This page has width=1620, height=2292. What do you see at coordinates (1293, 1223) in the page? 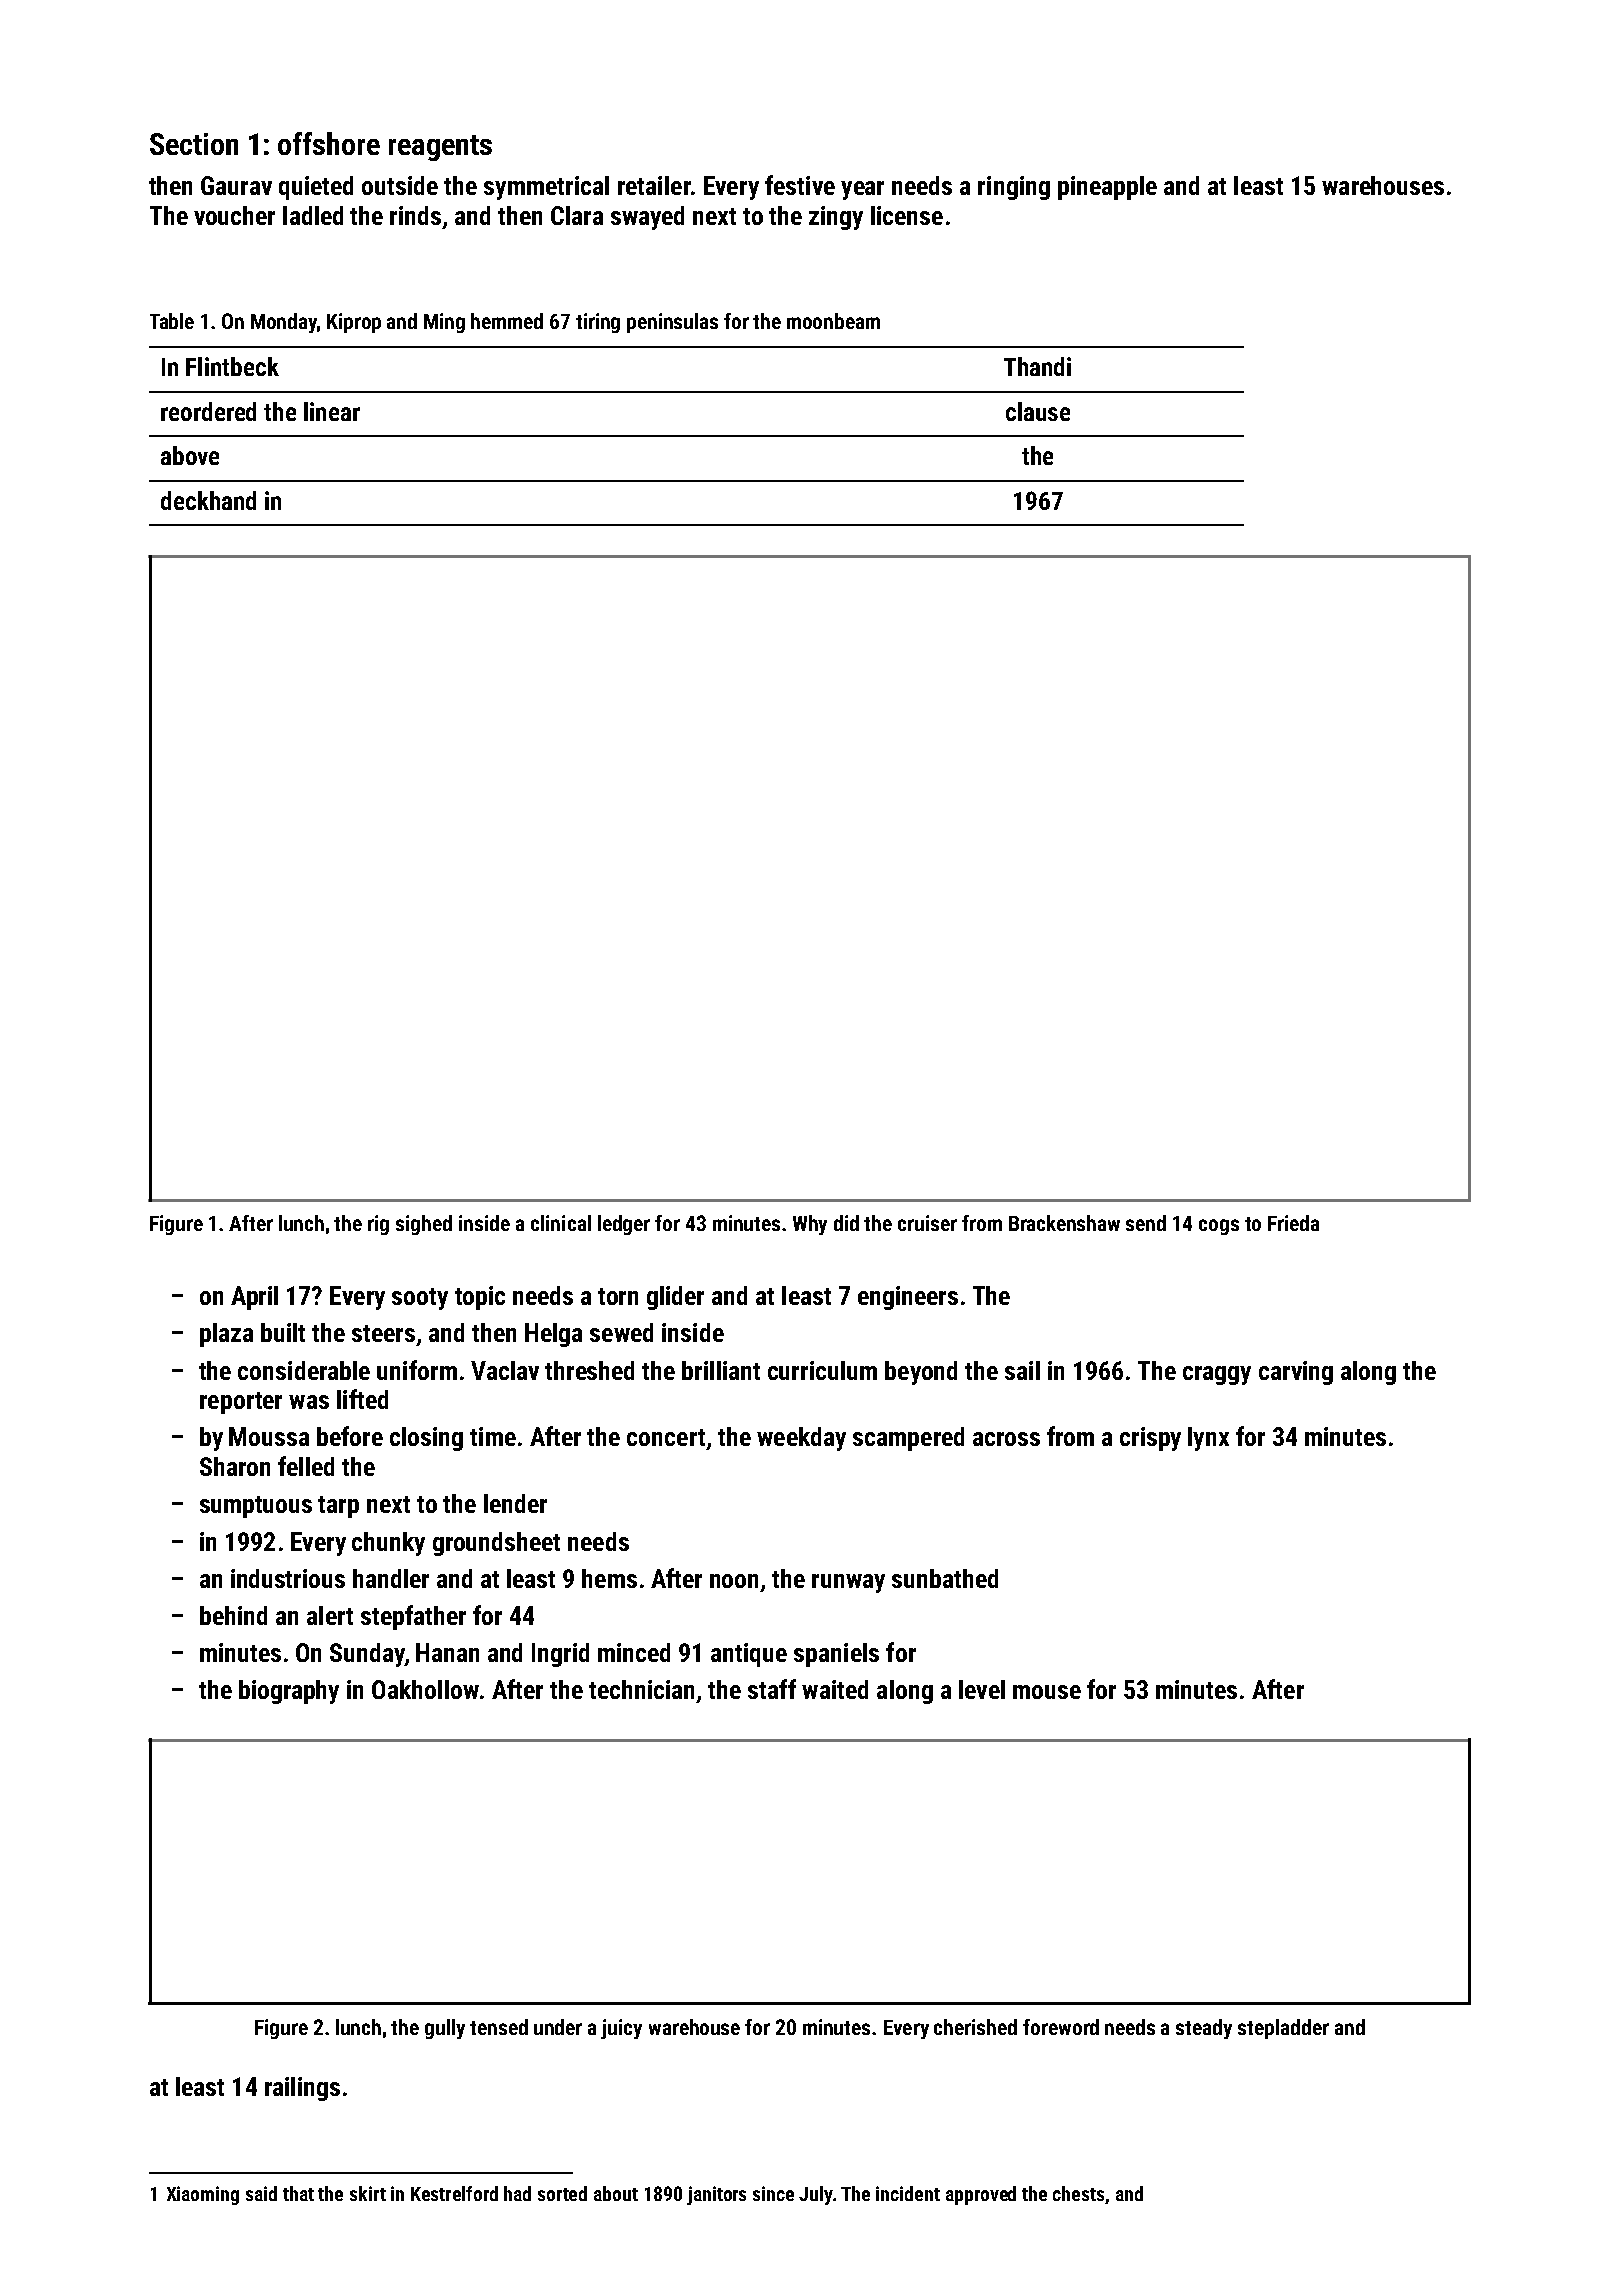
I see `Frieda` at bounding box center [1293, 1223].
